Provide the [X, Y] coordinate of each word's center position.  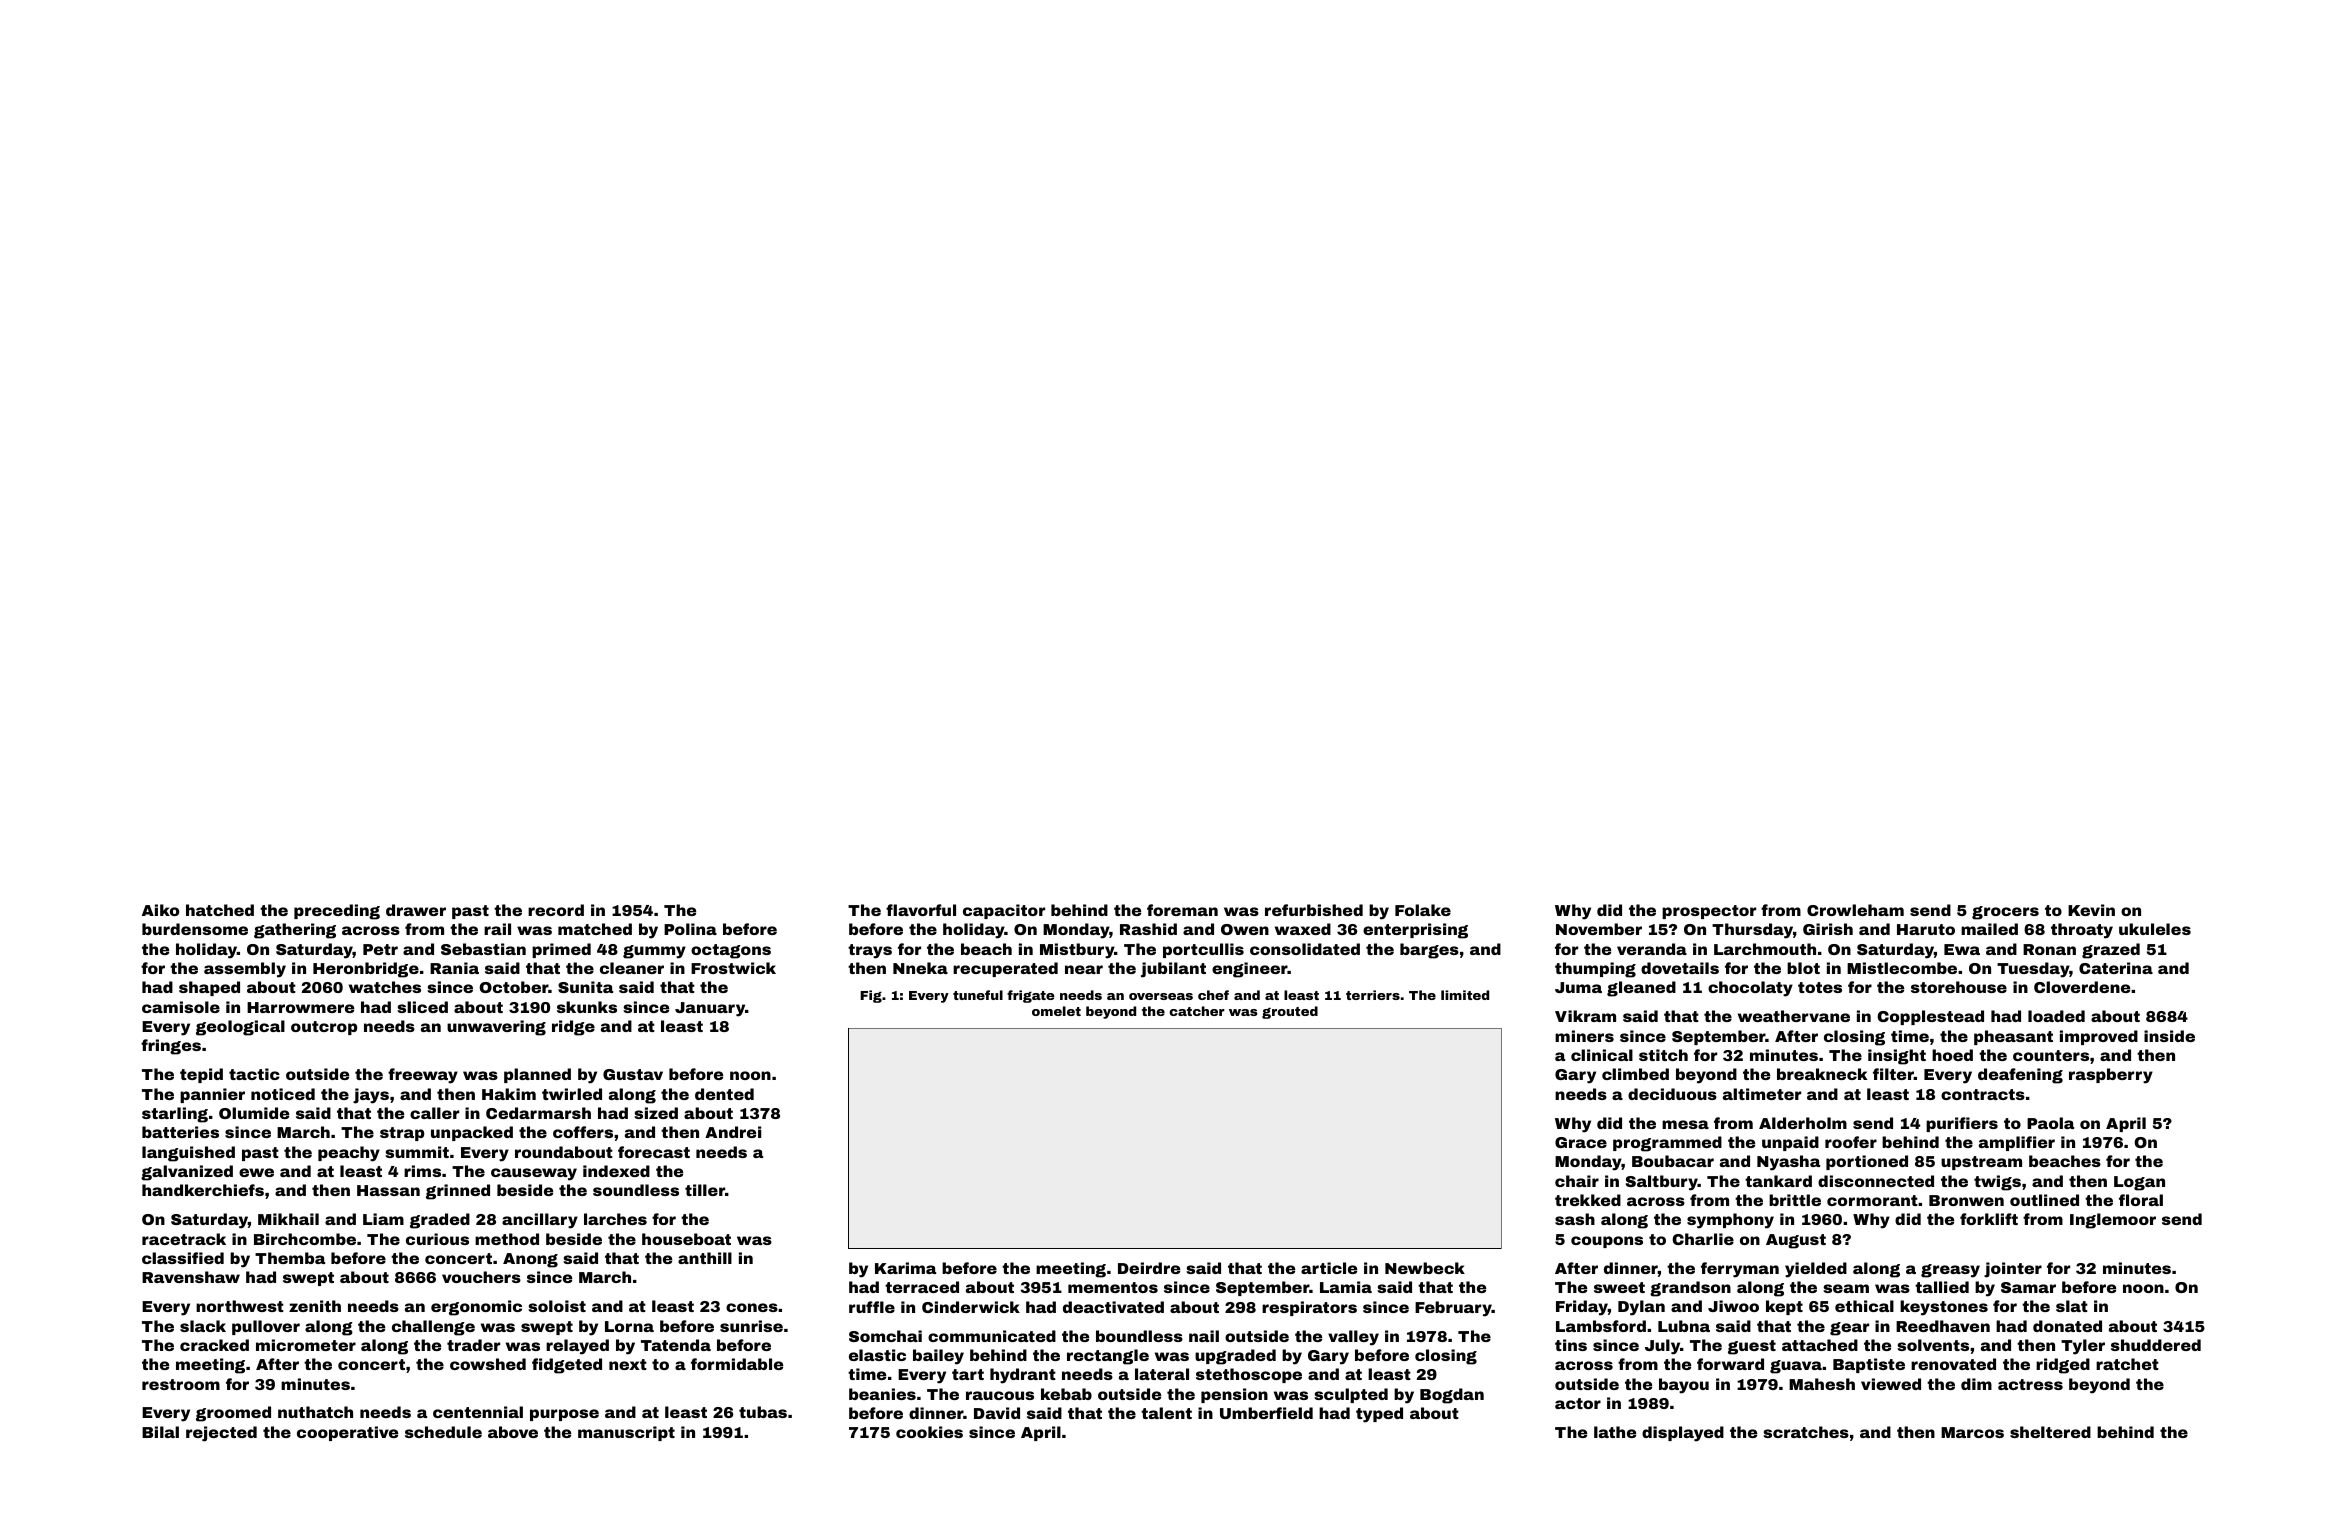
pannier [212, 1095]
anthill [705, 1258]
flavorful [921, 910]
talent [1166, 1413]
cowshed [488, 1364]
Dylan [1641, 1308]
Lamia [1346, 1287]
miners [1584, 1036]
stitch [1663, 1055]
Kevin [2091, 910]
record [556, 910]
